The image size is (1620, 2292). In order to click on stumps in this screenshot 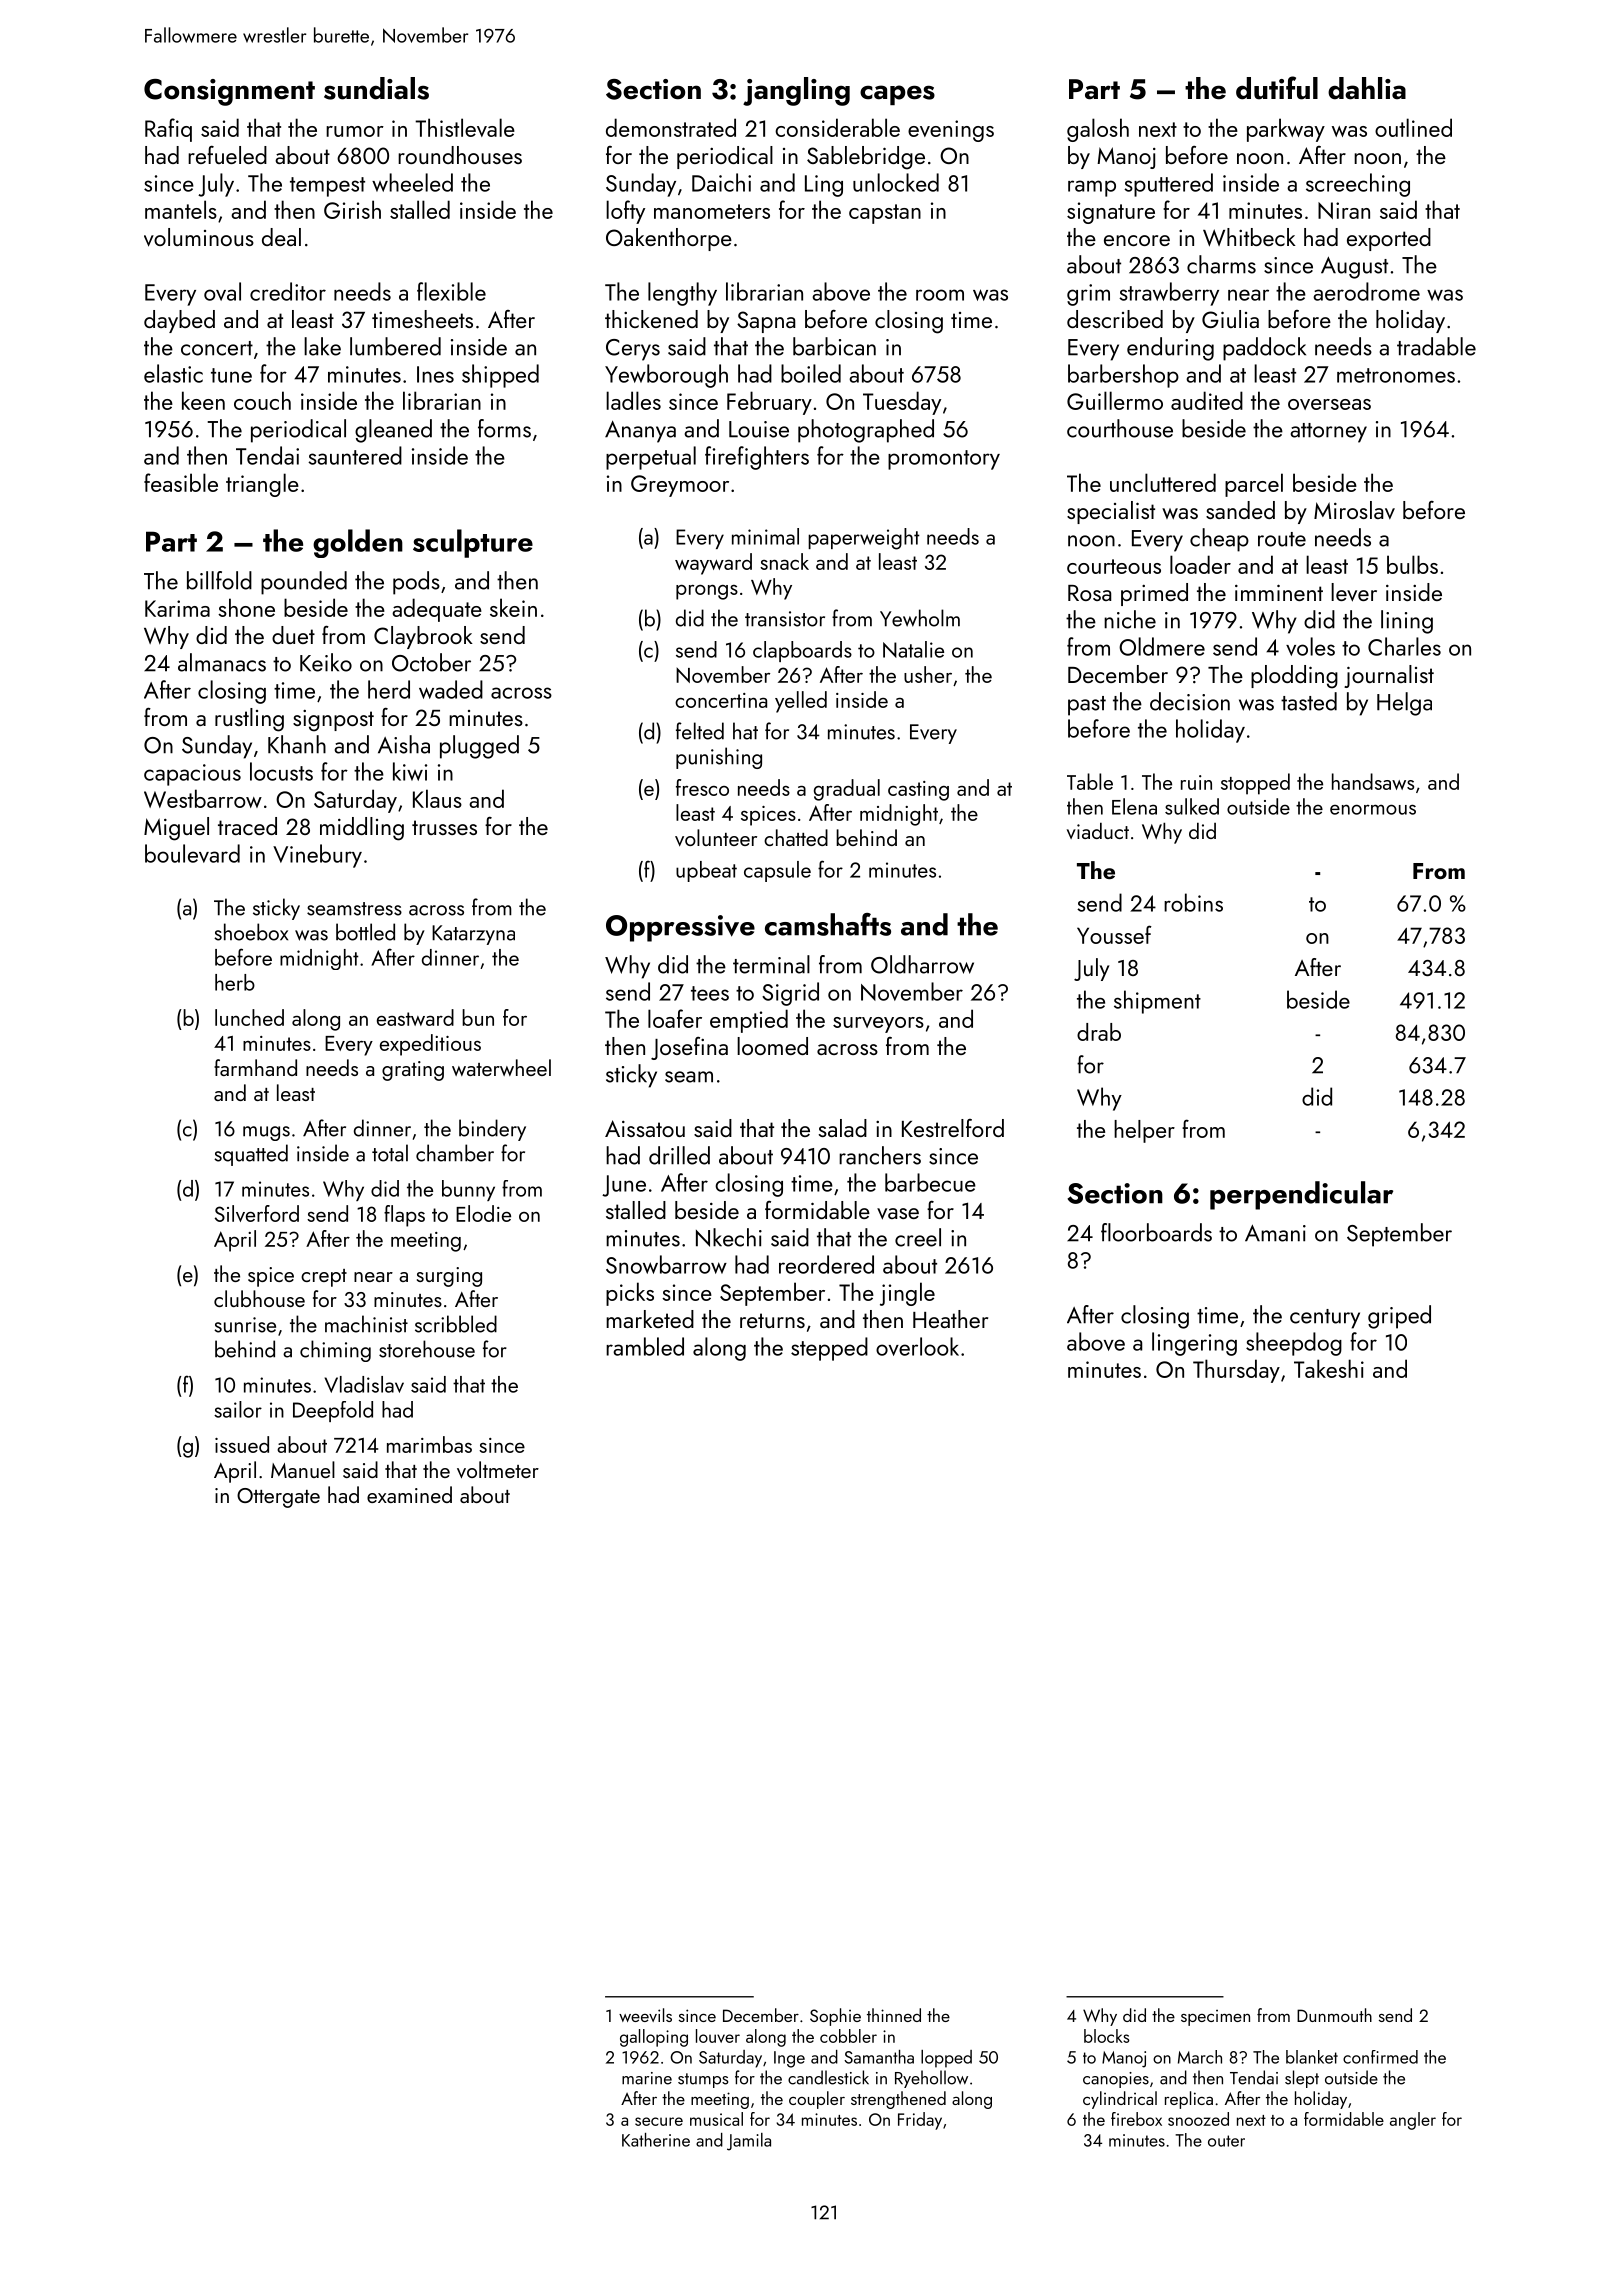, I will do `click(703, 2080)`.
